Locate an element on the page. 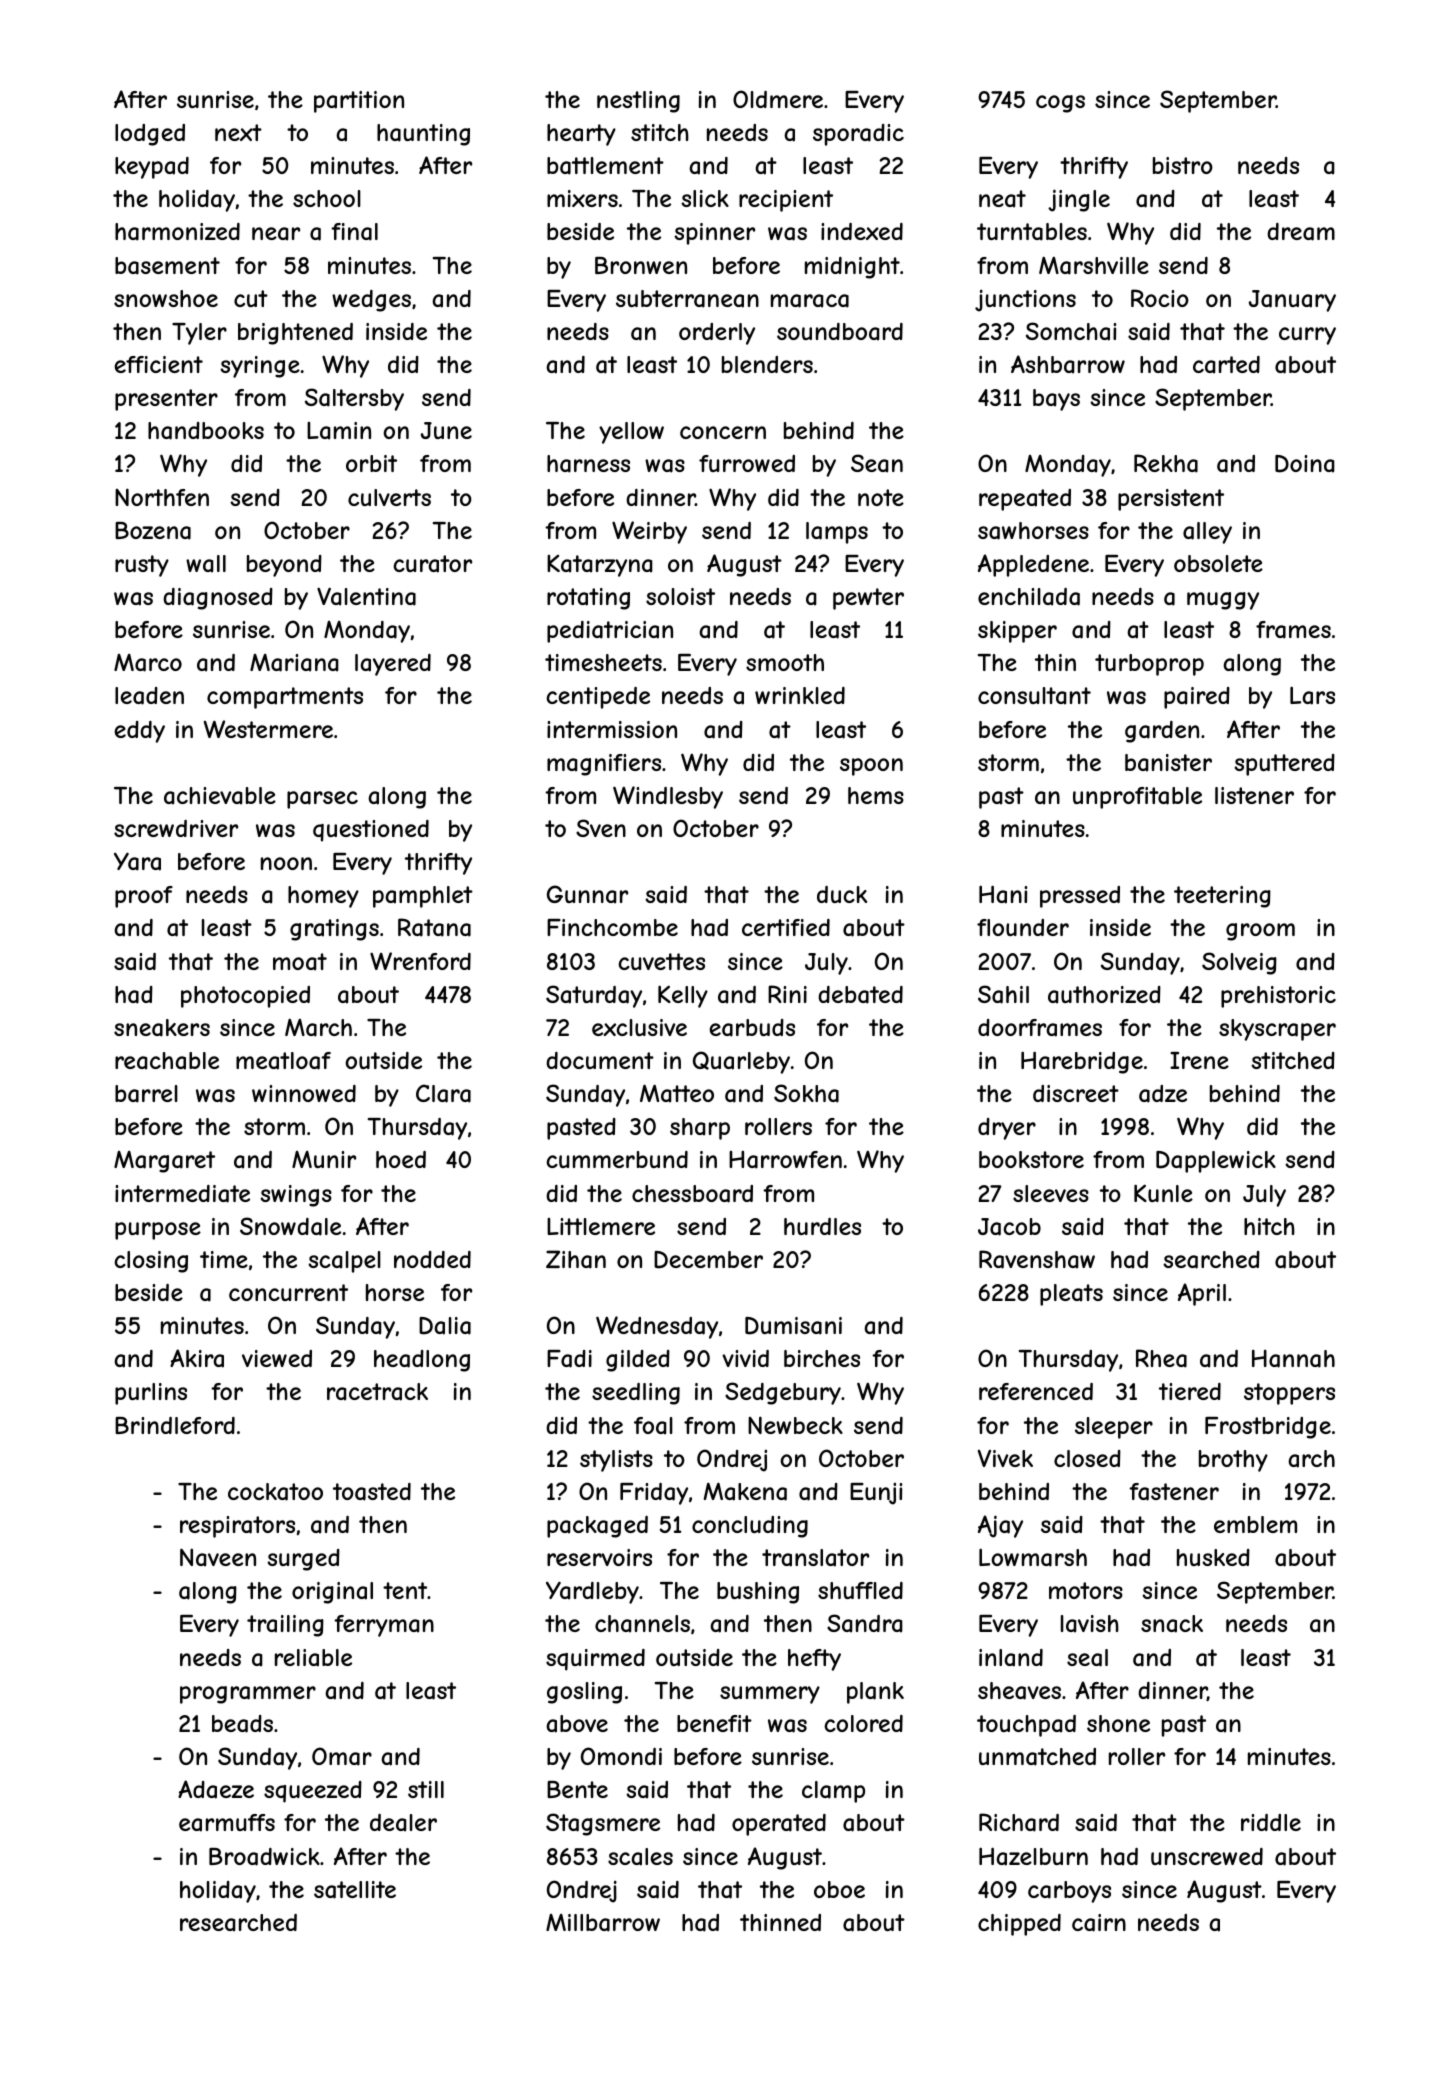  cogs is located at coordinates (1060, 104).
